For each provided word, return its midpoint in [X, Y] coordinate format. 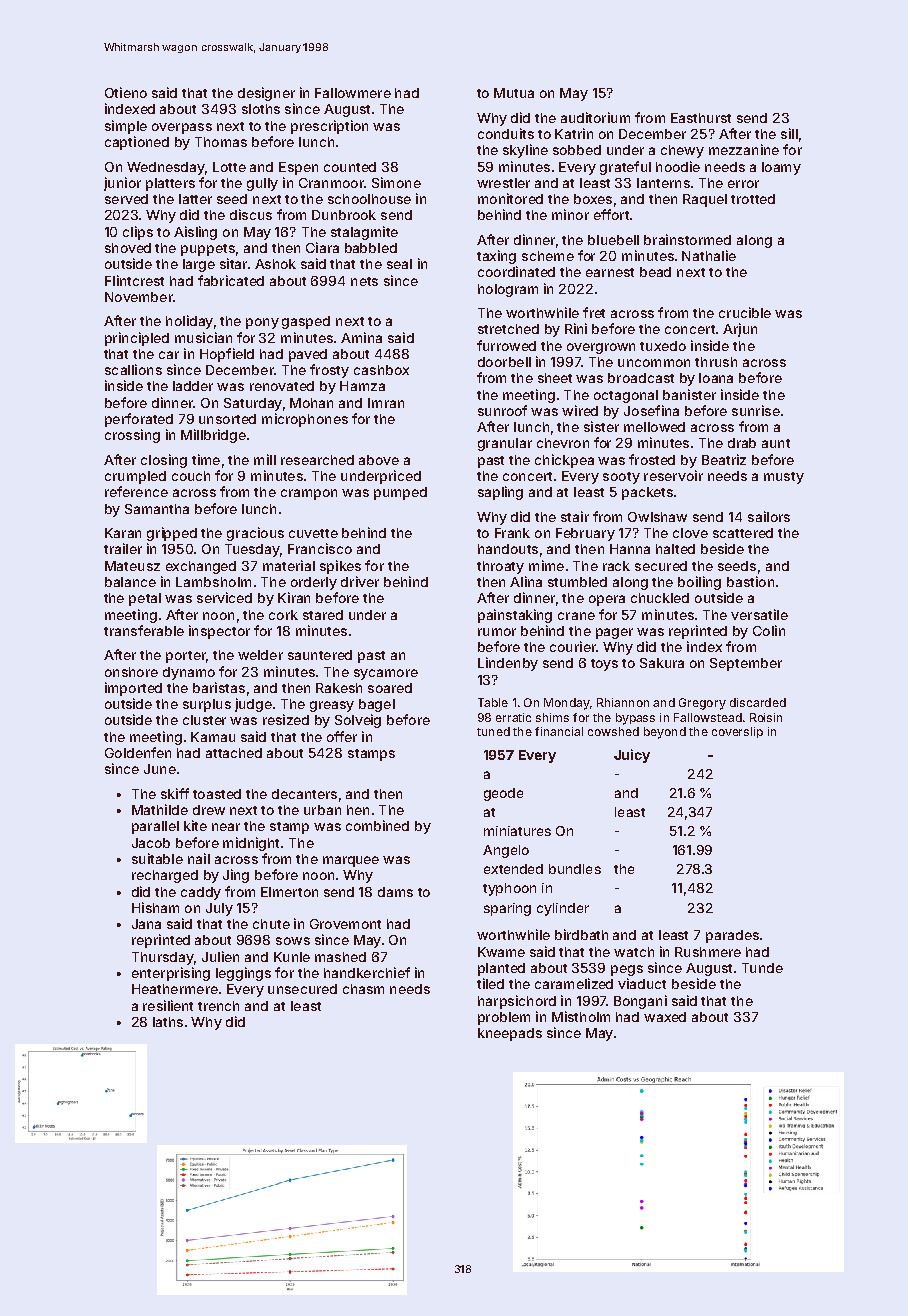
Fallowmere [353, 93]
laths [168, 1022]
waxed [665, 1017]
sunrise [756, 410]
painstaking [515, 616]
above [379, 460]
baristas [219, 687]
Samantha [157, 509]
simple [126, 127]
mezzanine [744, 149]
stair [575, 516]
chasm [363, 989]
